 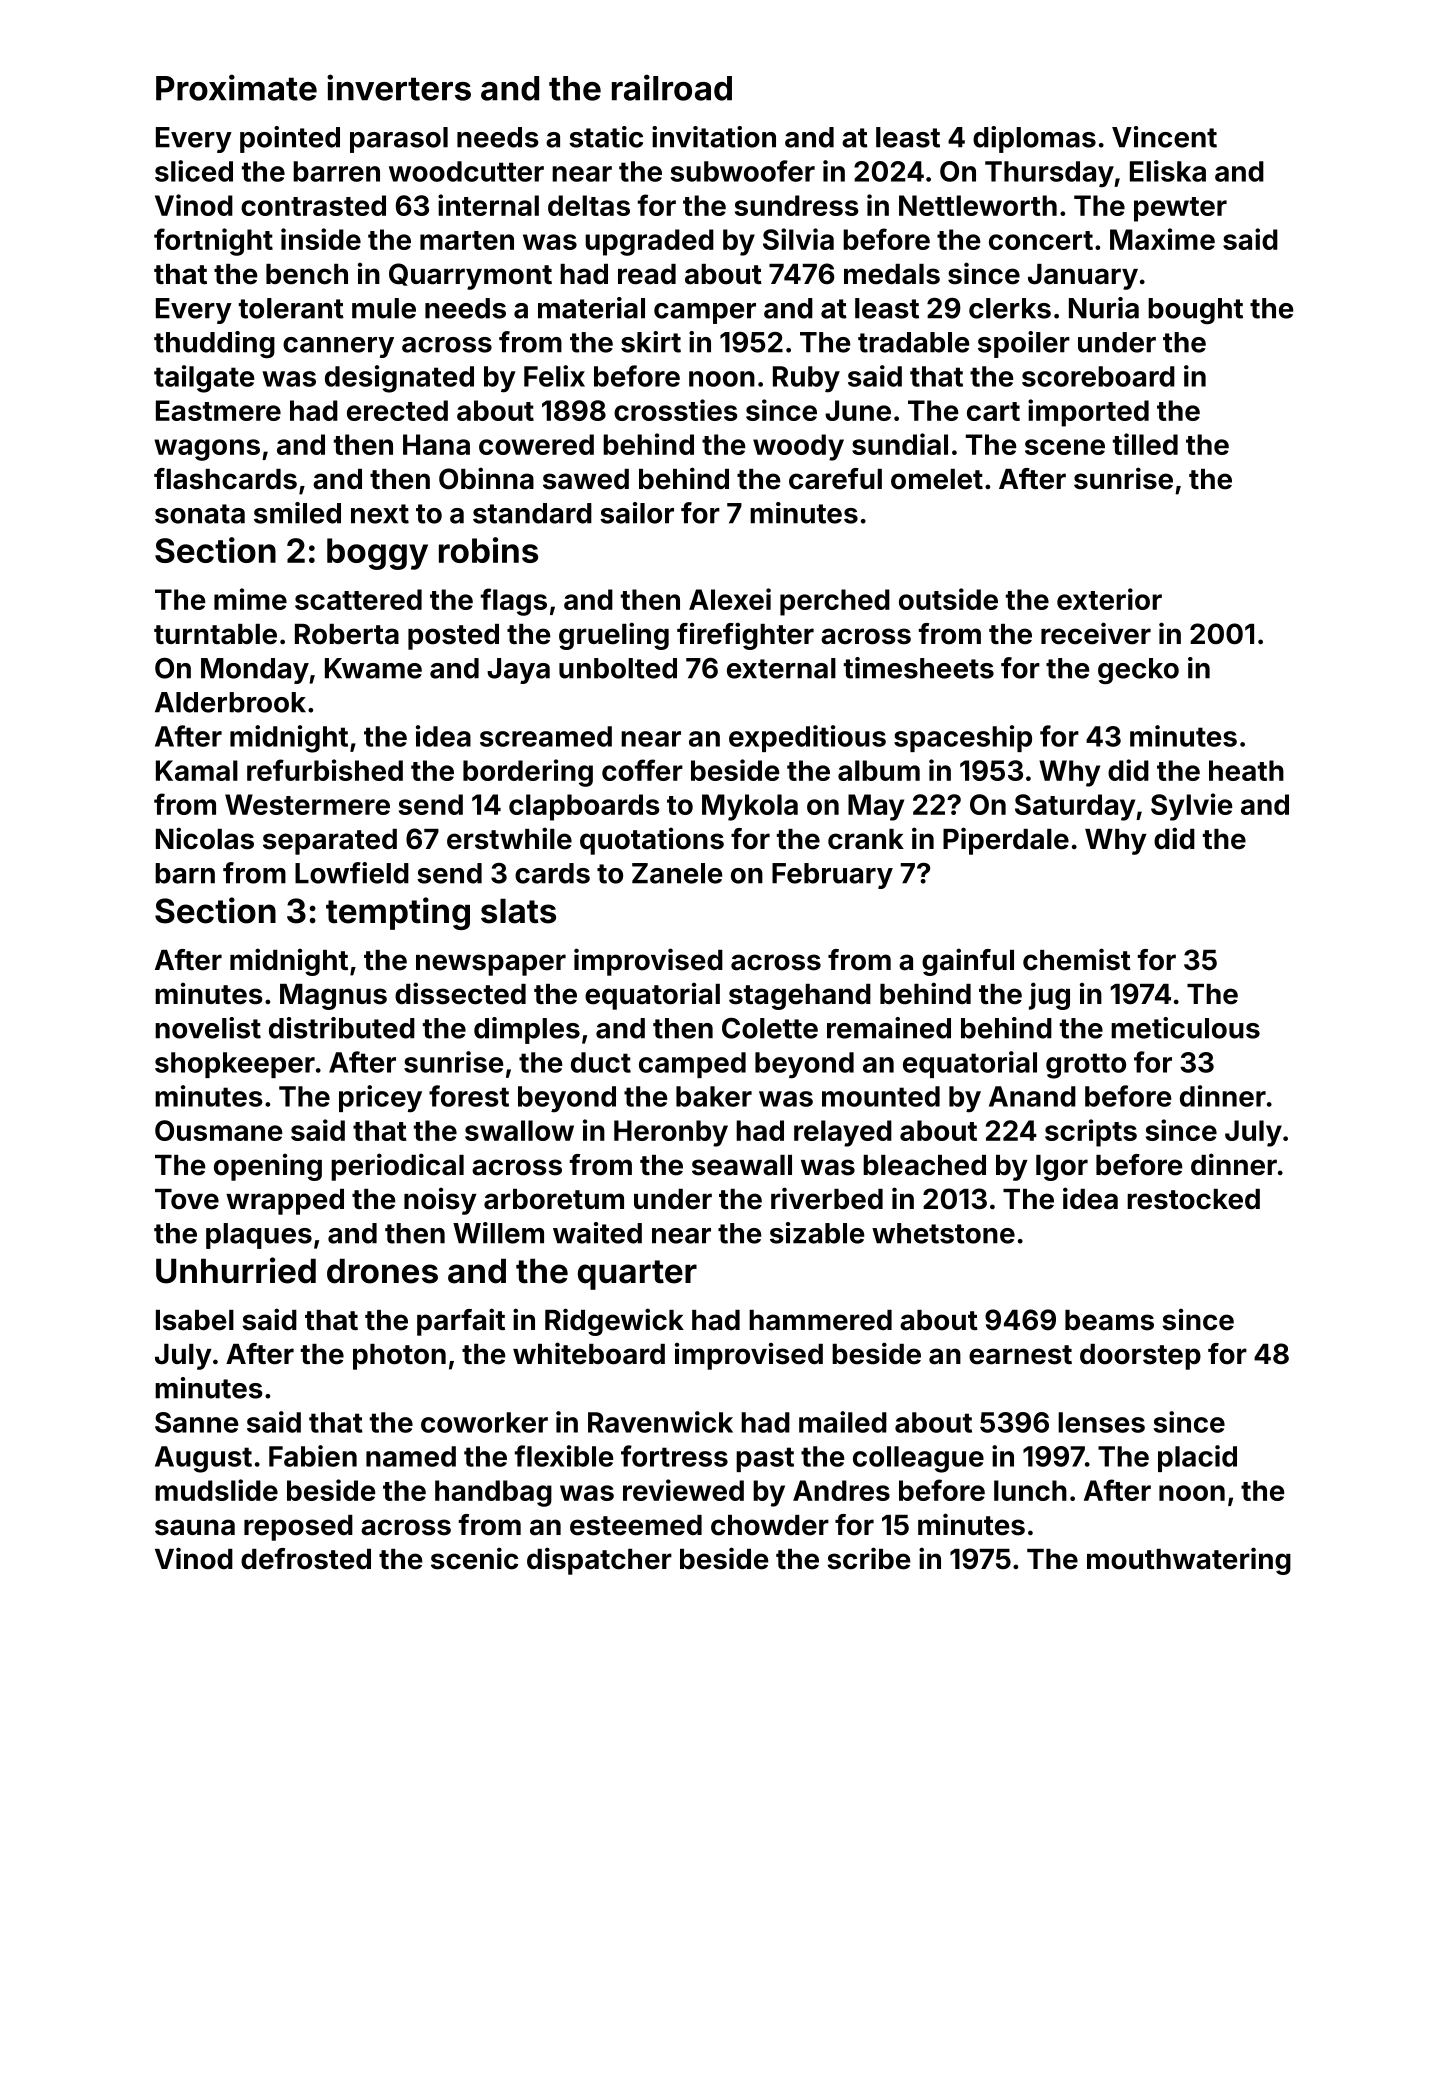 I want to click on perched, so click(x=835, y=602).
